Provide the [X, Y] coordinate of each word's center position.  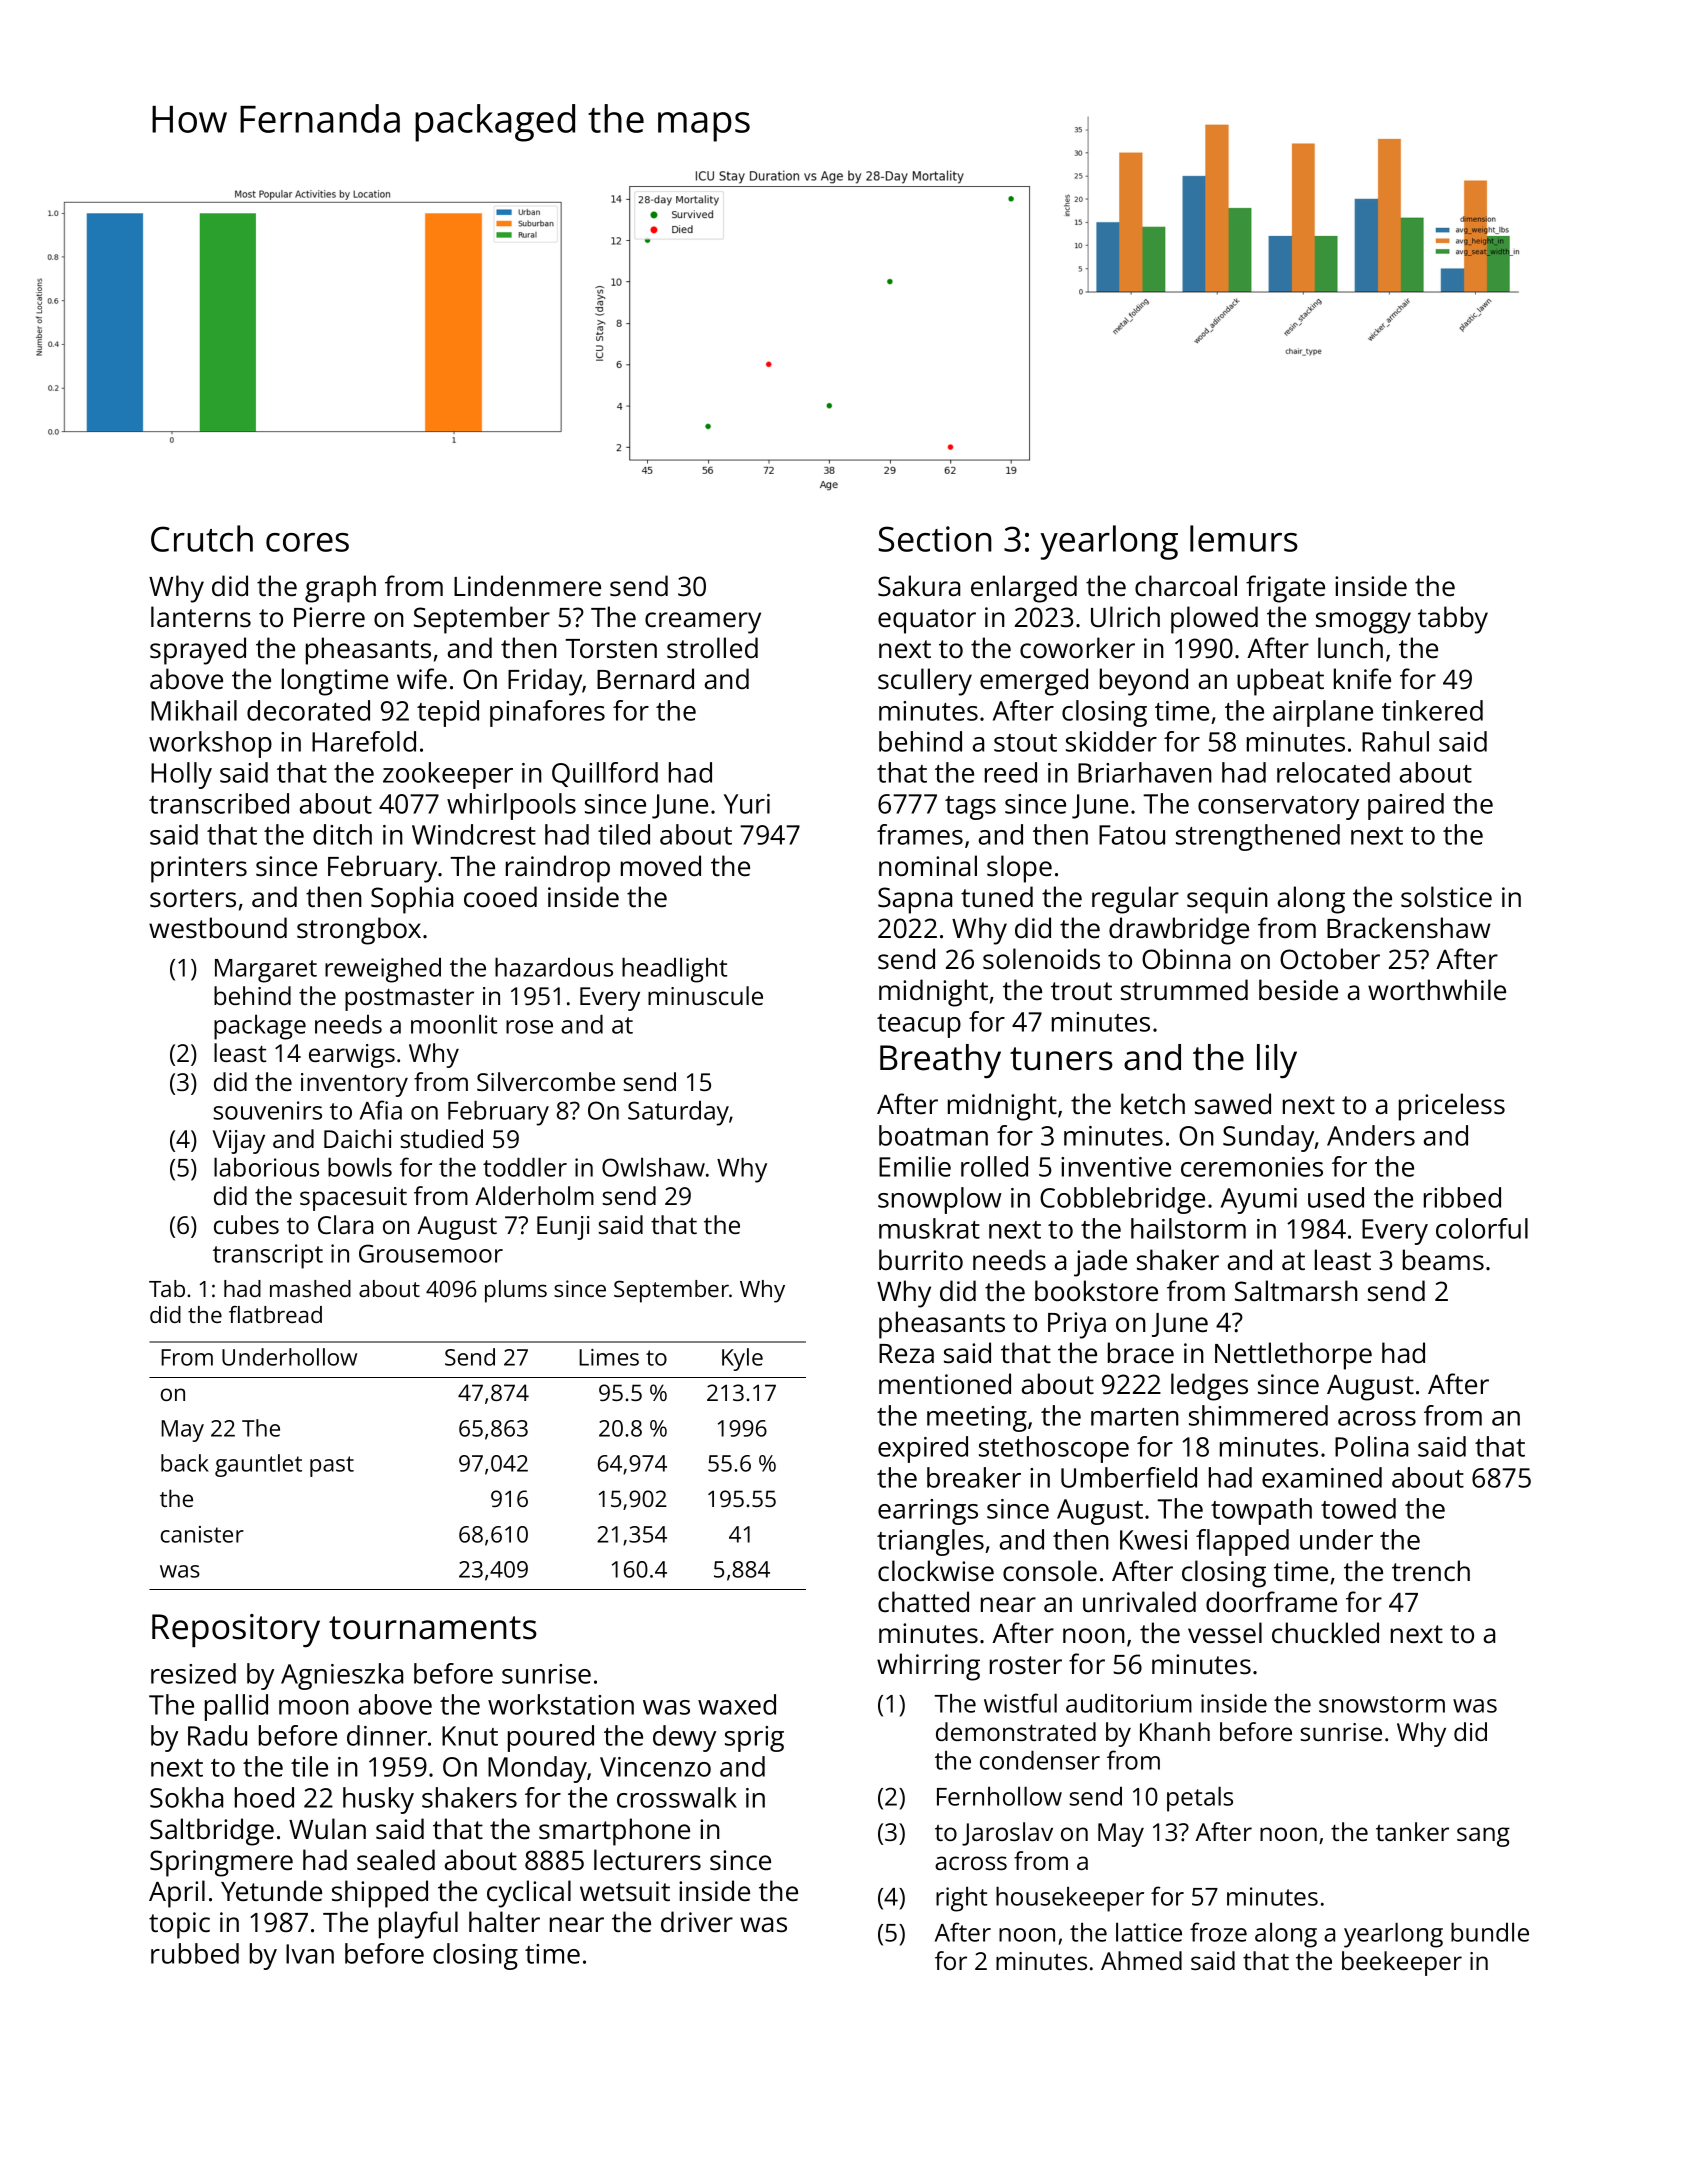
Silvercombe [546, 1081]
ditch [342, 834]
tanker [1412, 1831]
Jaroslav [1007, 1834]
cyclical [529, 1894]
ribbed [1462, 1197]
